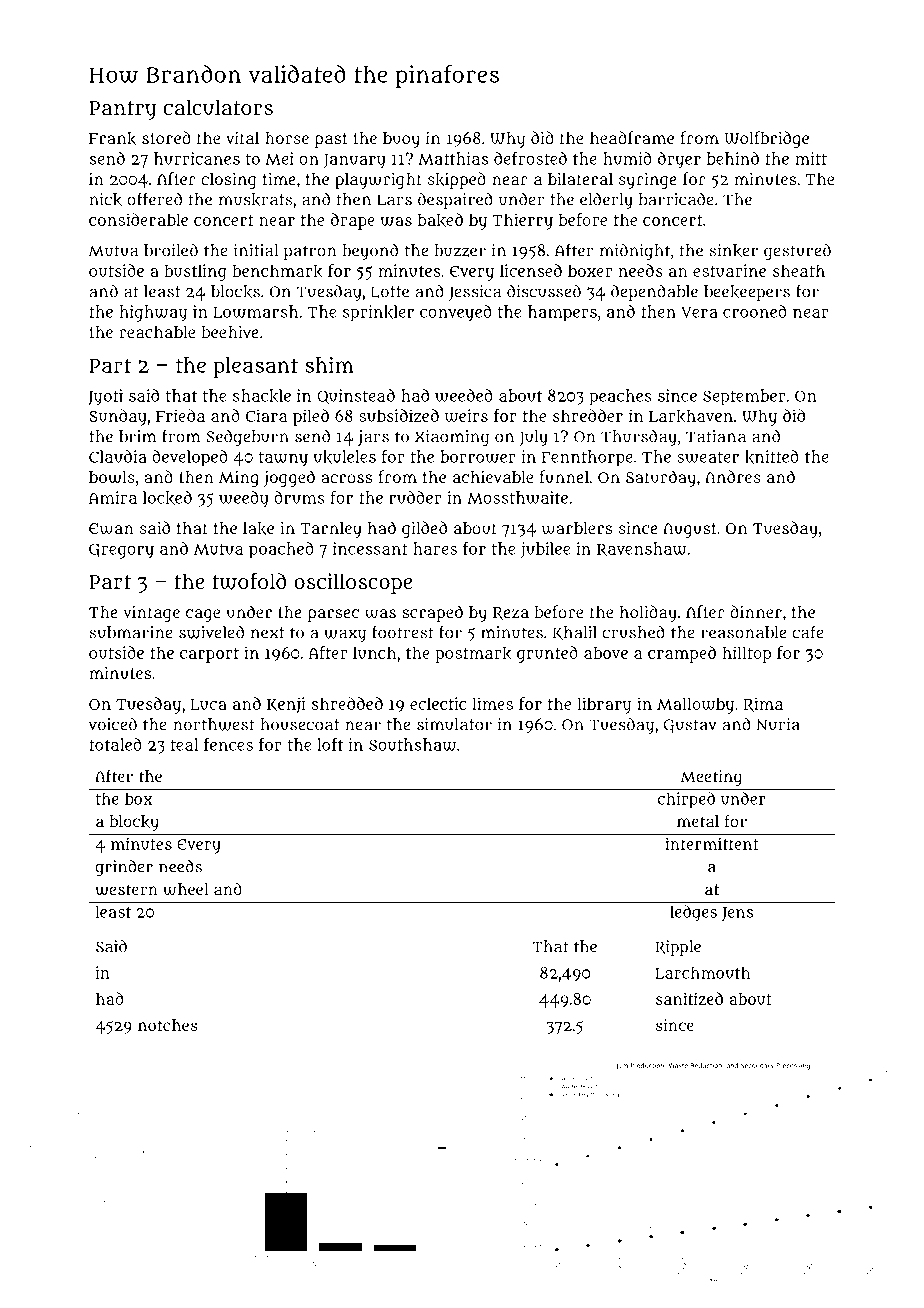 The width and height of the screenshot is (924, 1308). I want to click on Matthias, so click(453, 158).
